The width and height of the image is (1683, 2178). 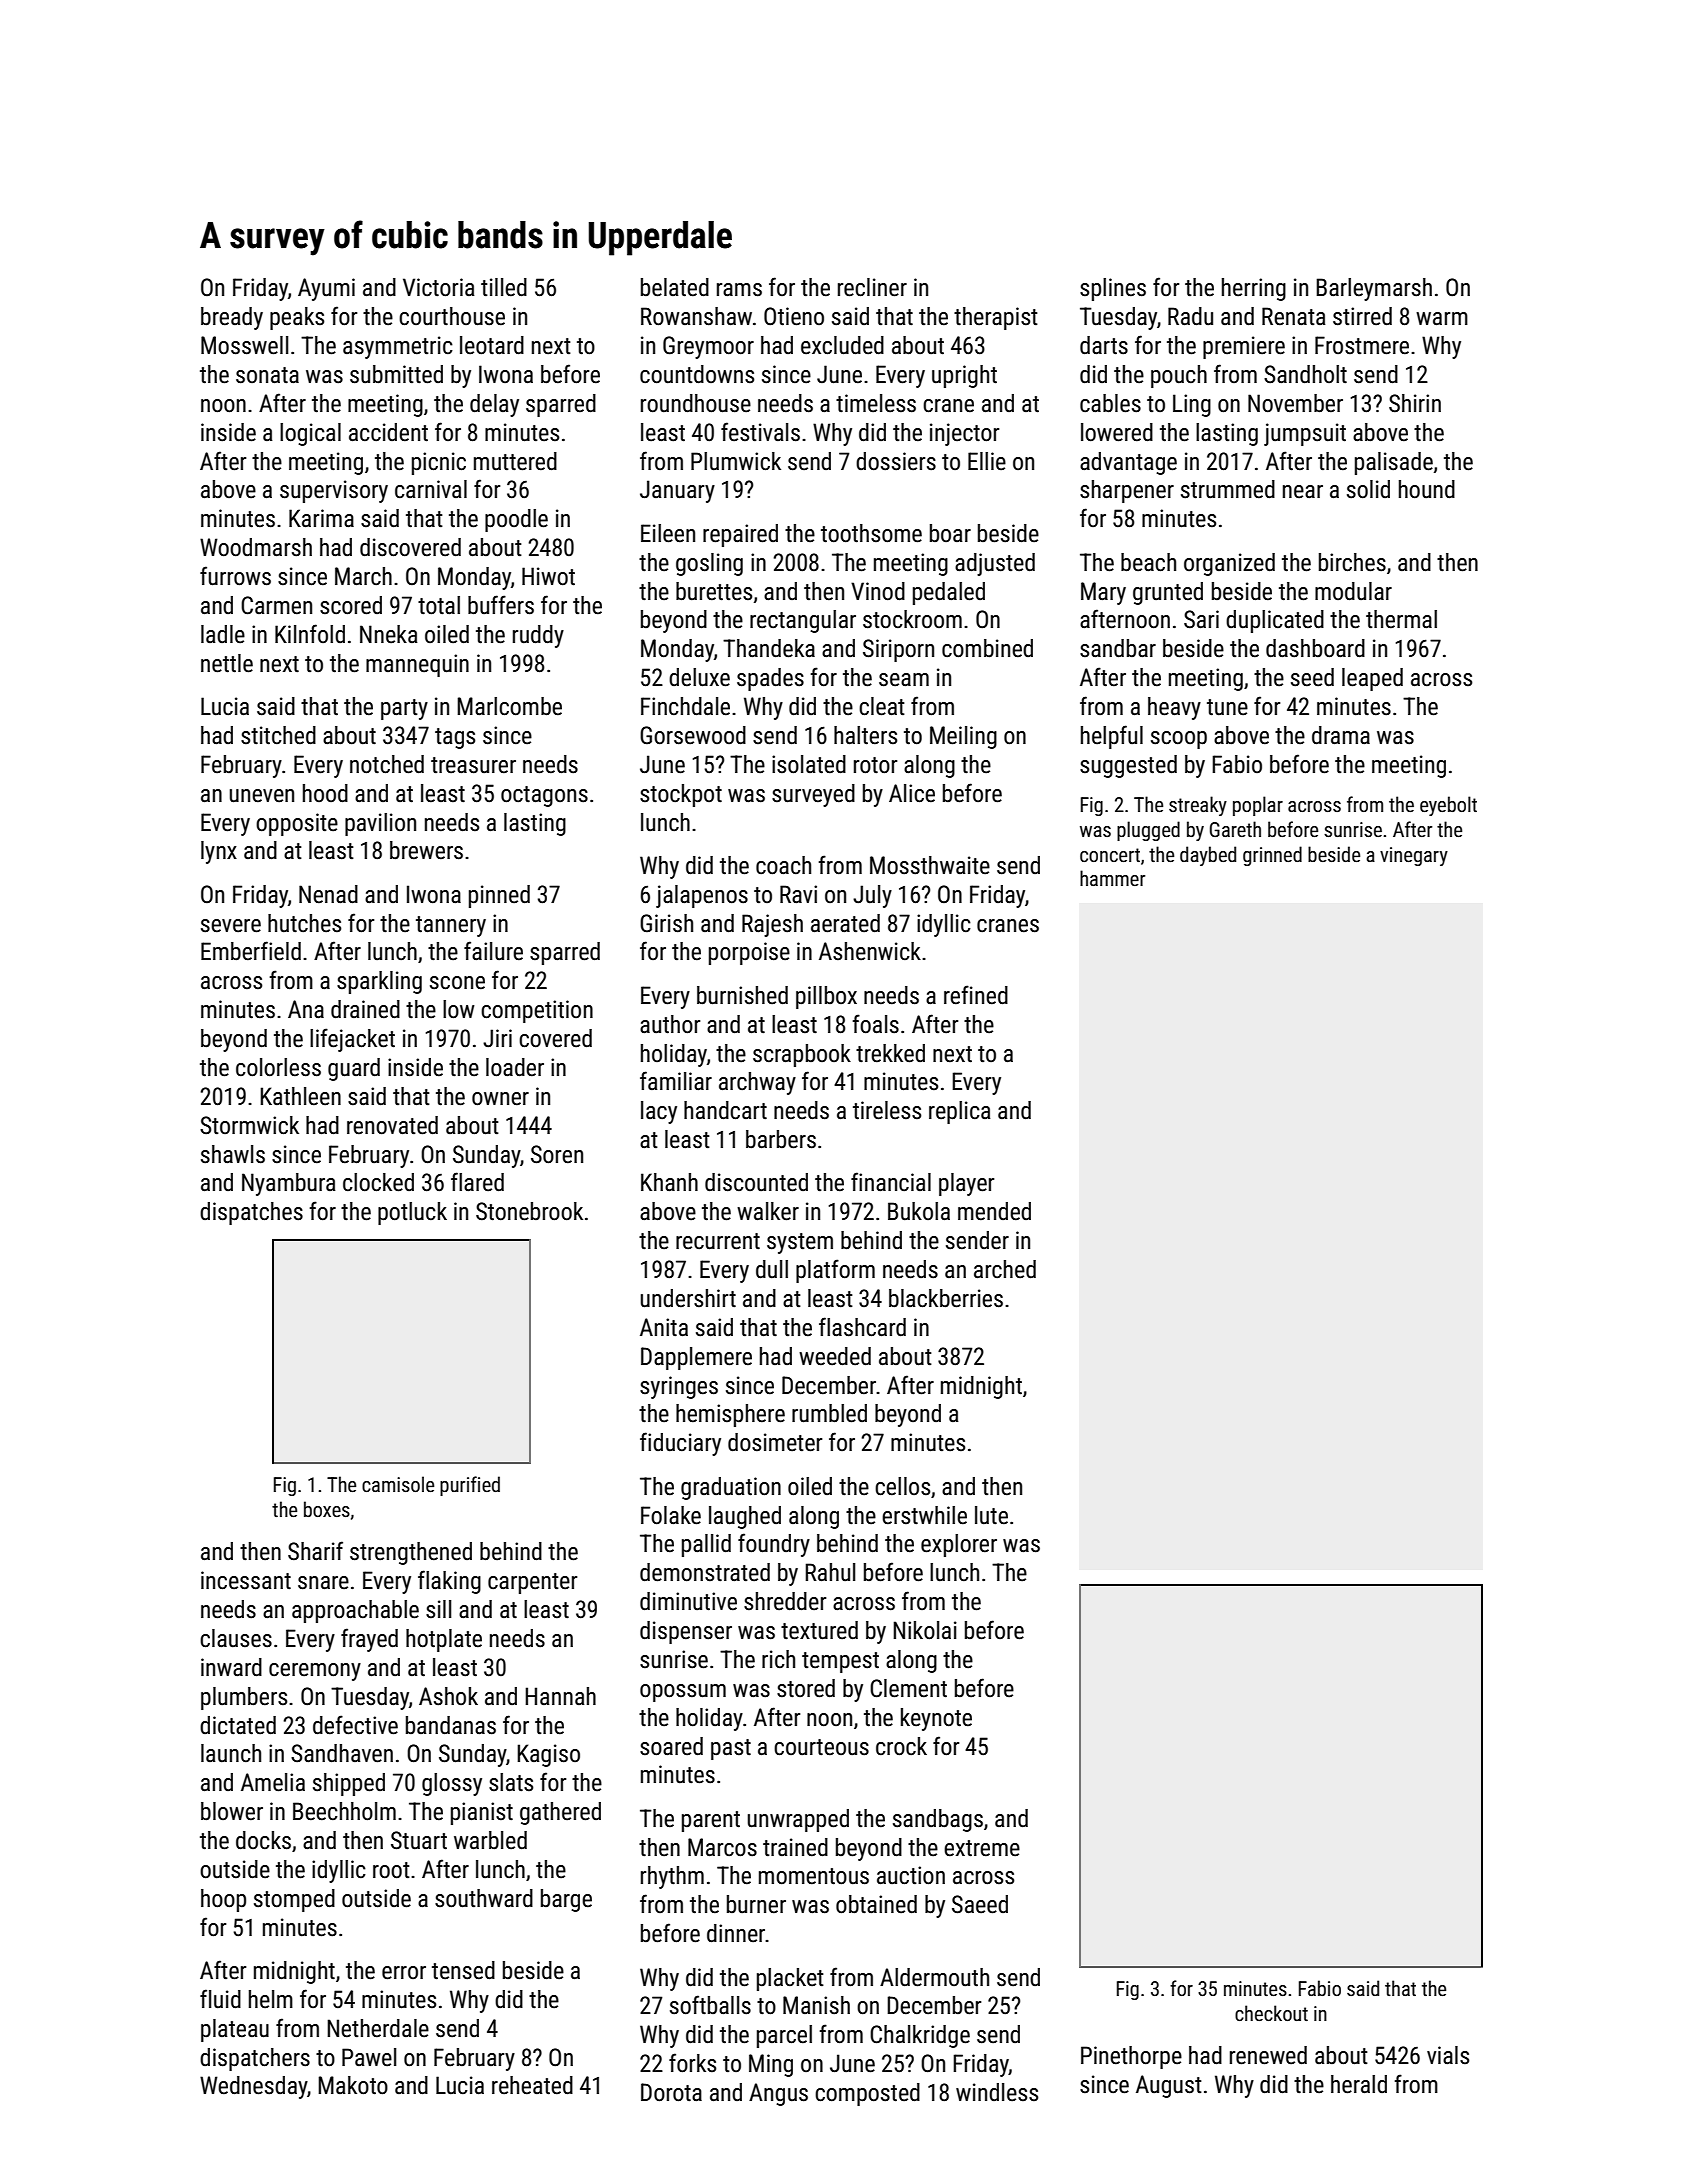 What do you see at coordinates (774, 1545) in the image?
I see `foundry` at bounding box center [774, 1545].
